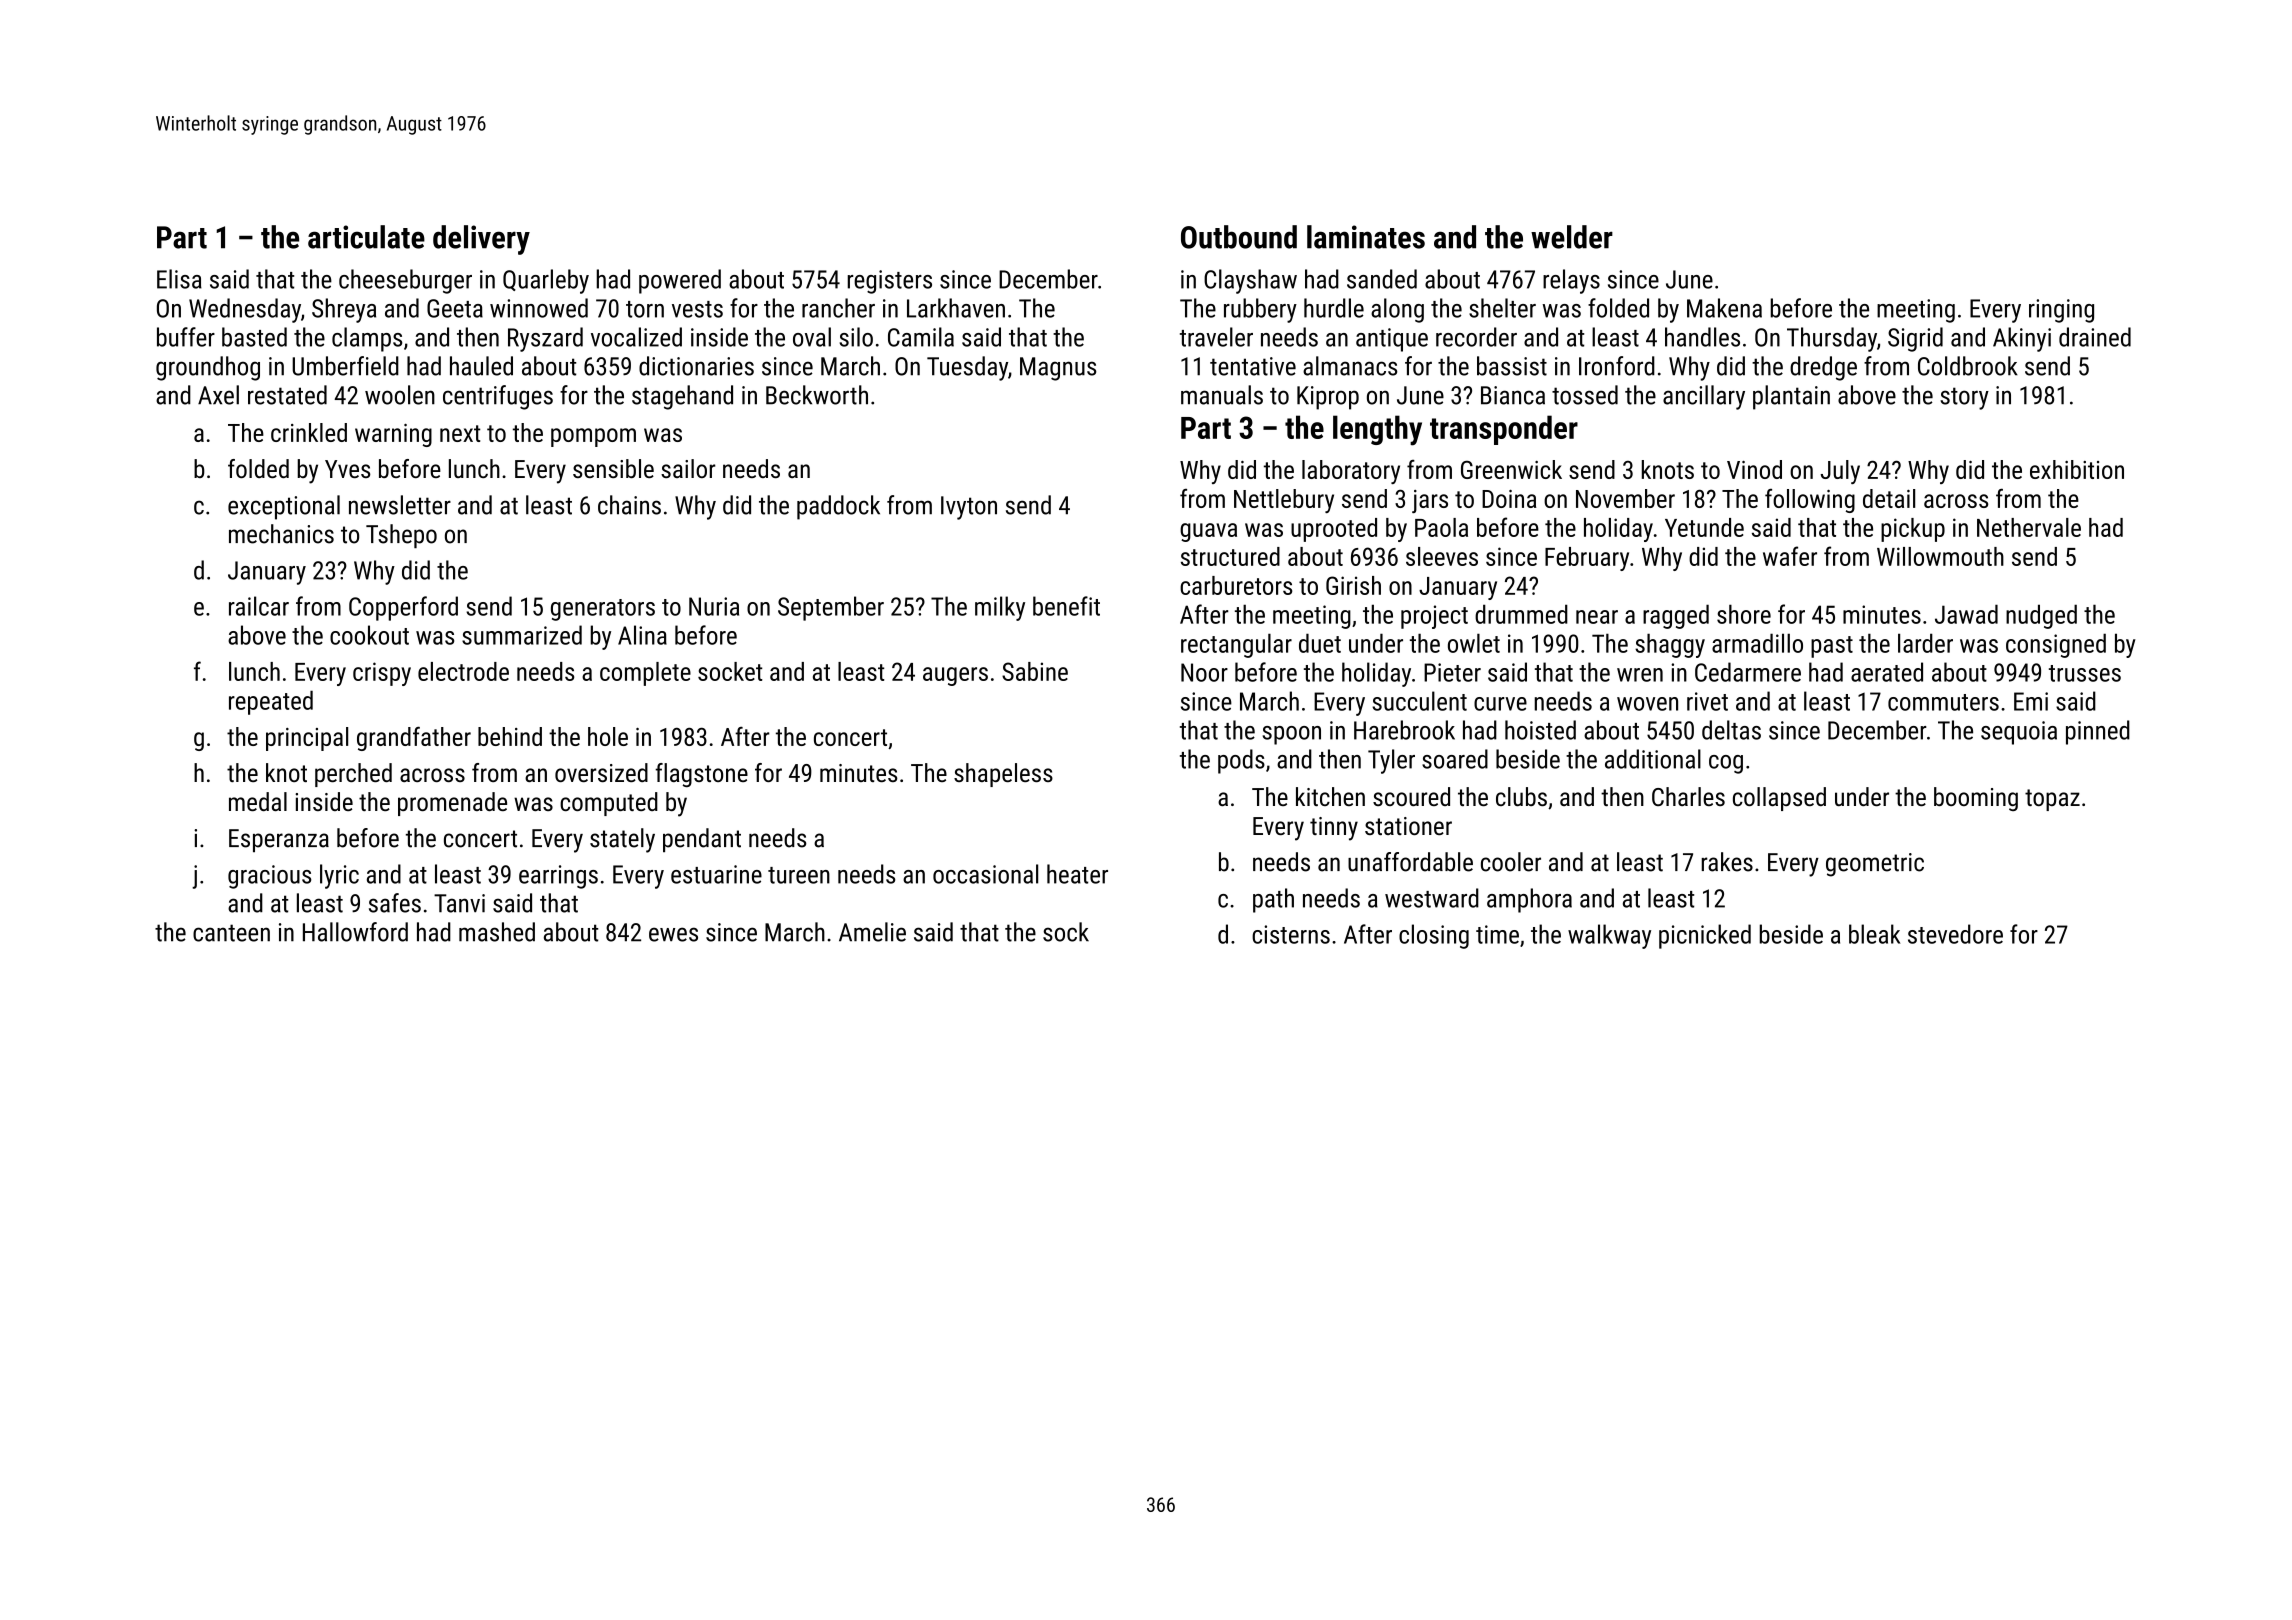 The width and height of the document is (2292, 1620). I want to click on stevedore, so click(1955, 934).
